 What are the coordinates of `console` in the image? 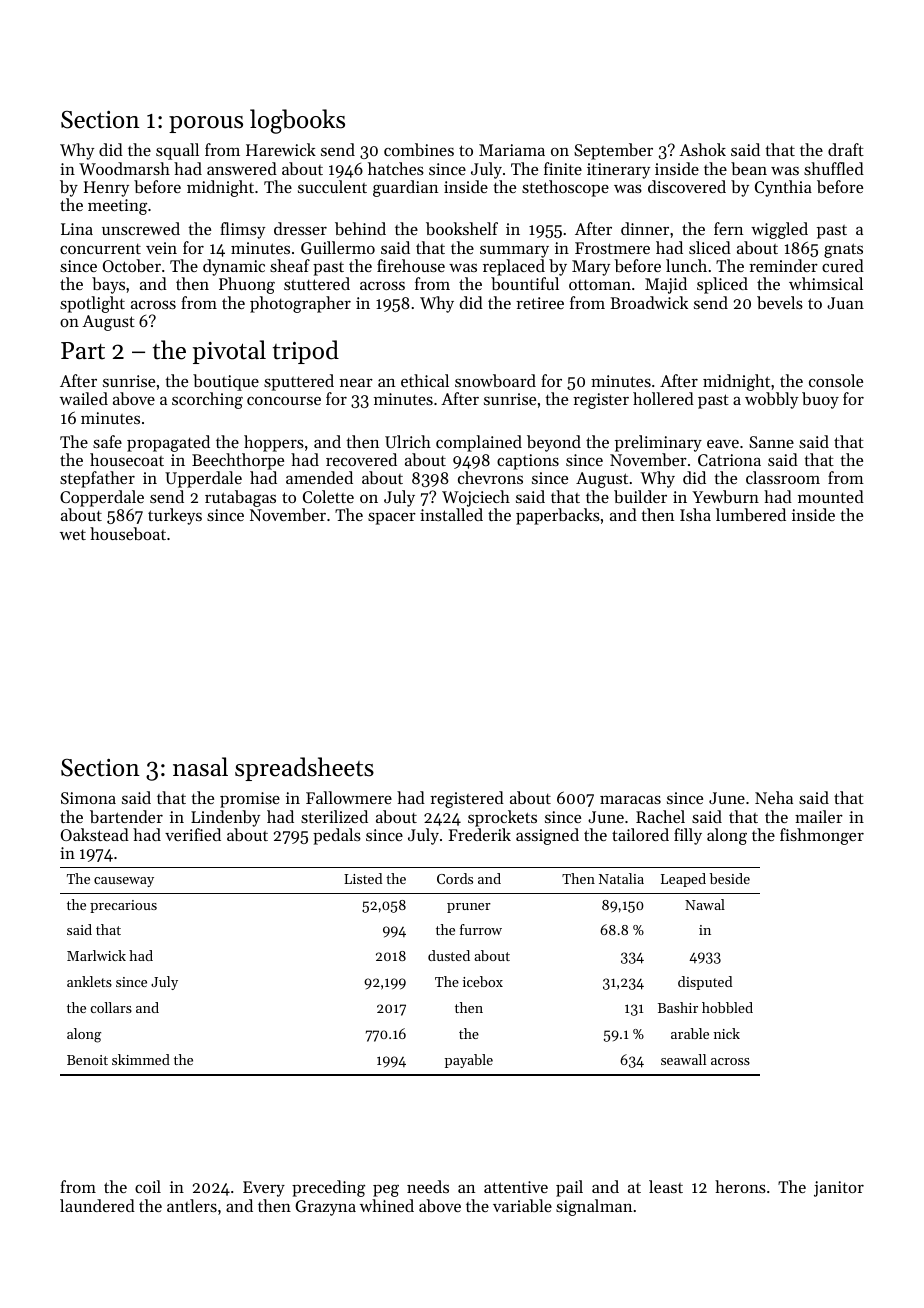 It's located at (836, 380).
